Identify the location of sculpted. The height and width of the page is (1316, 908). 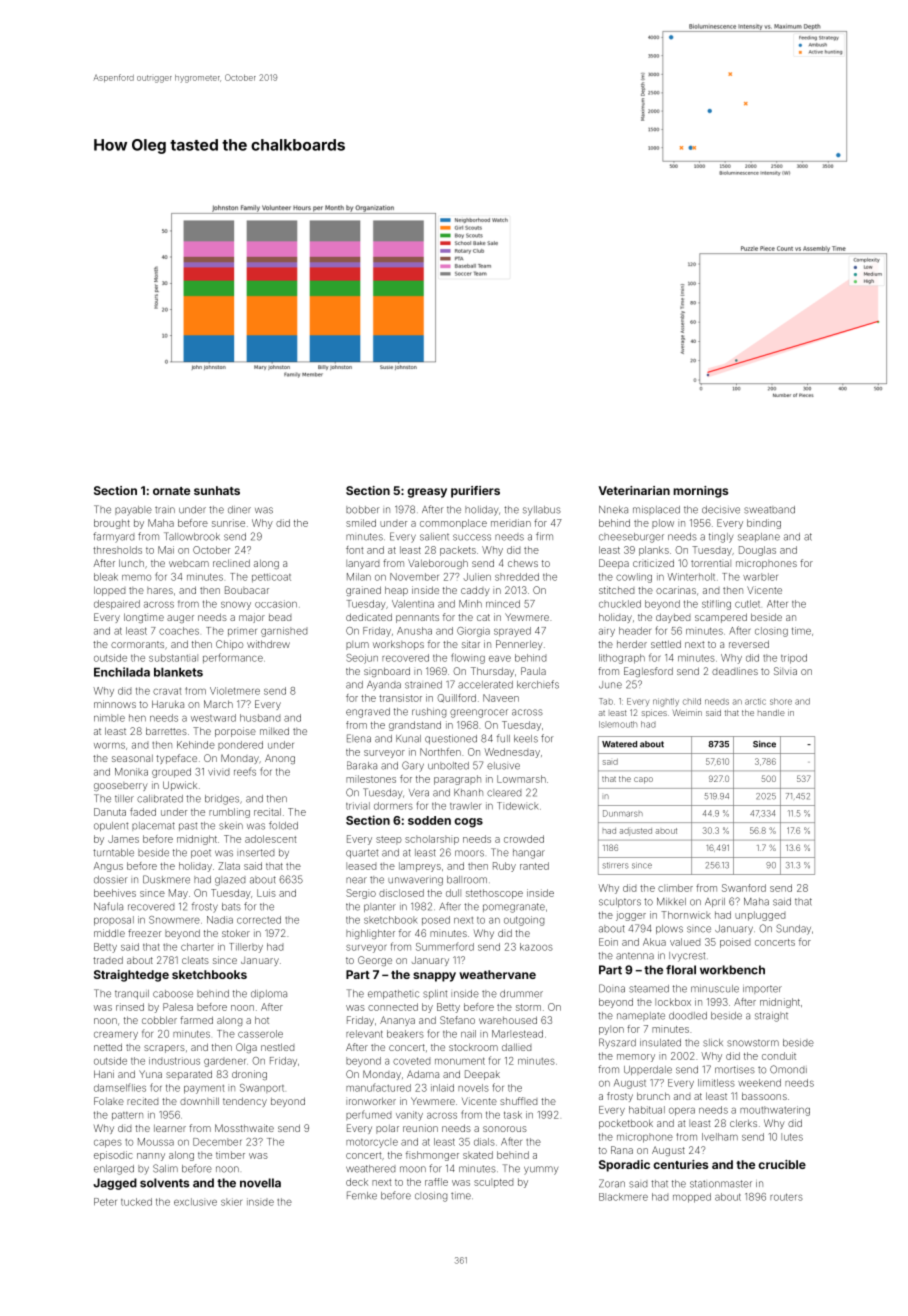
(493, 1183).
